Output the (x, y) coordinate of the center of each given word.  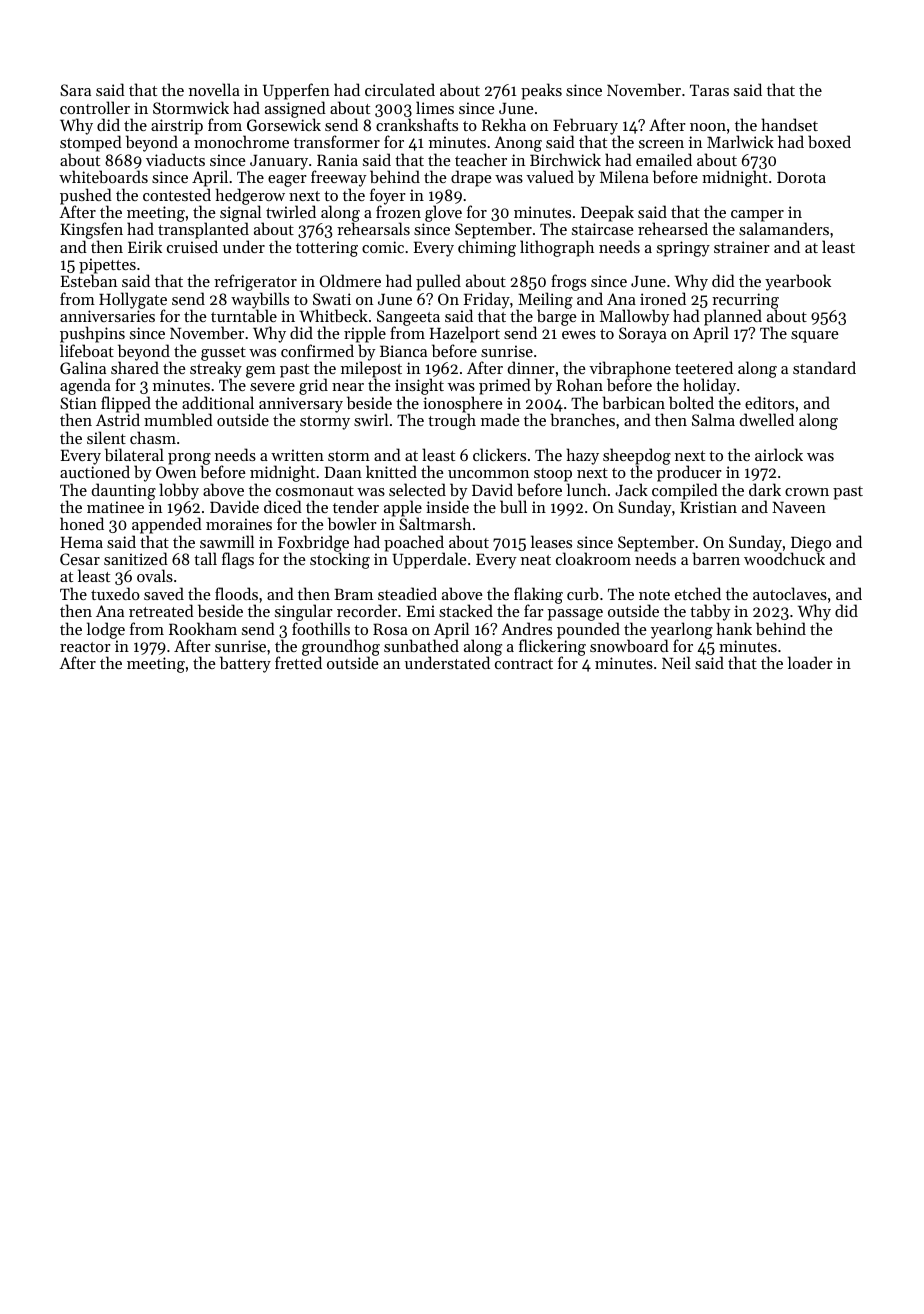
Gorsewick (284, 125)
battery (245, 664)
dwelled (767, 419)
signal (242, 214)
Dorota (801, 177)
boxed (829, 141)
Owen (176, 472)
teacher (481, 159)
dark (765, 489)
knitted (391, 471)
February (586, 127)
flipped (126, 405)
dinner (531, 367)
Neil (676, 662)
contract (524, 664)
